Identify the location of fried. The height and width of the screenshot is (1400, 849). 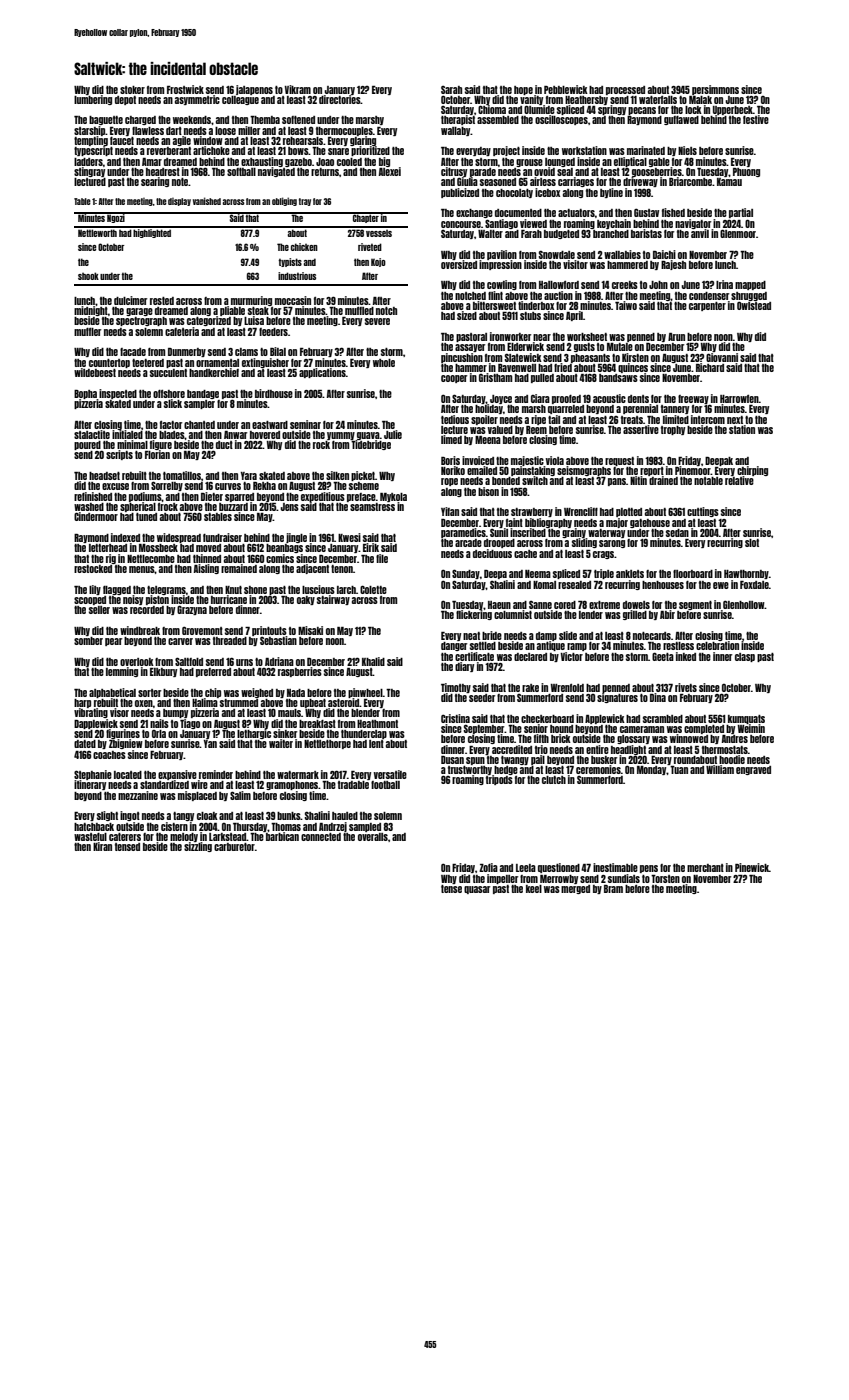
(563, 367).
